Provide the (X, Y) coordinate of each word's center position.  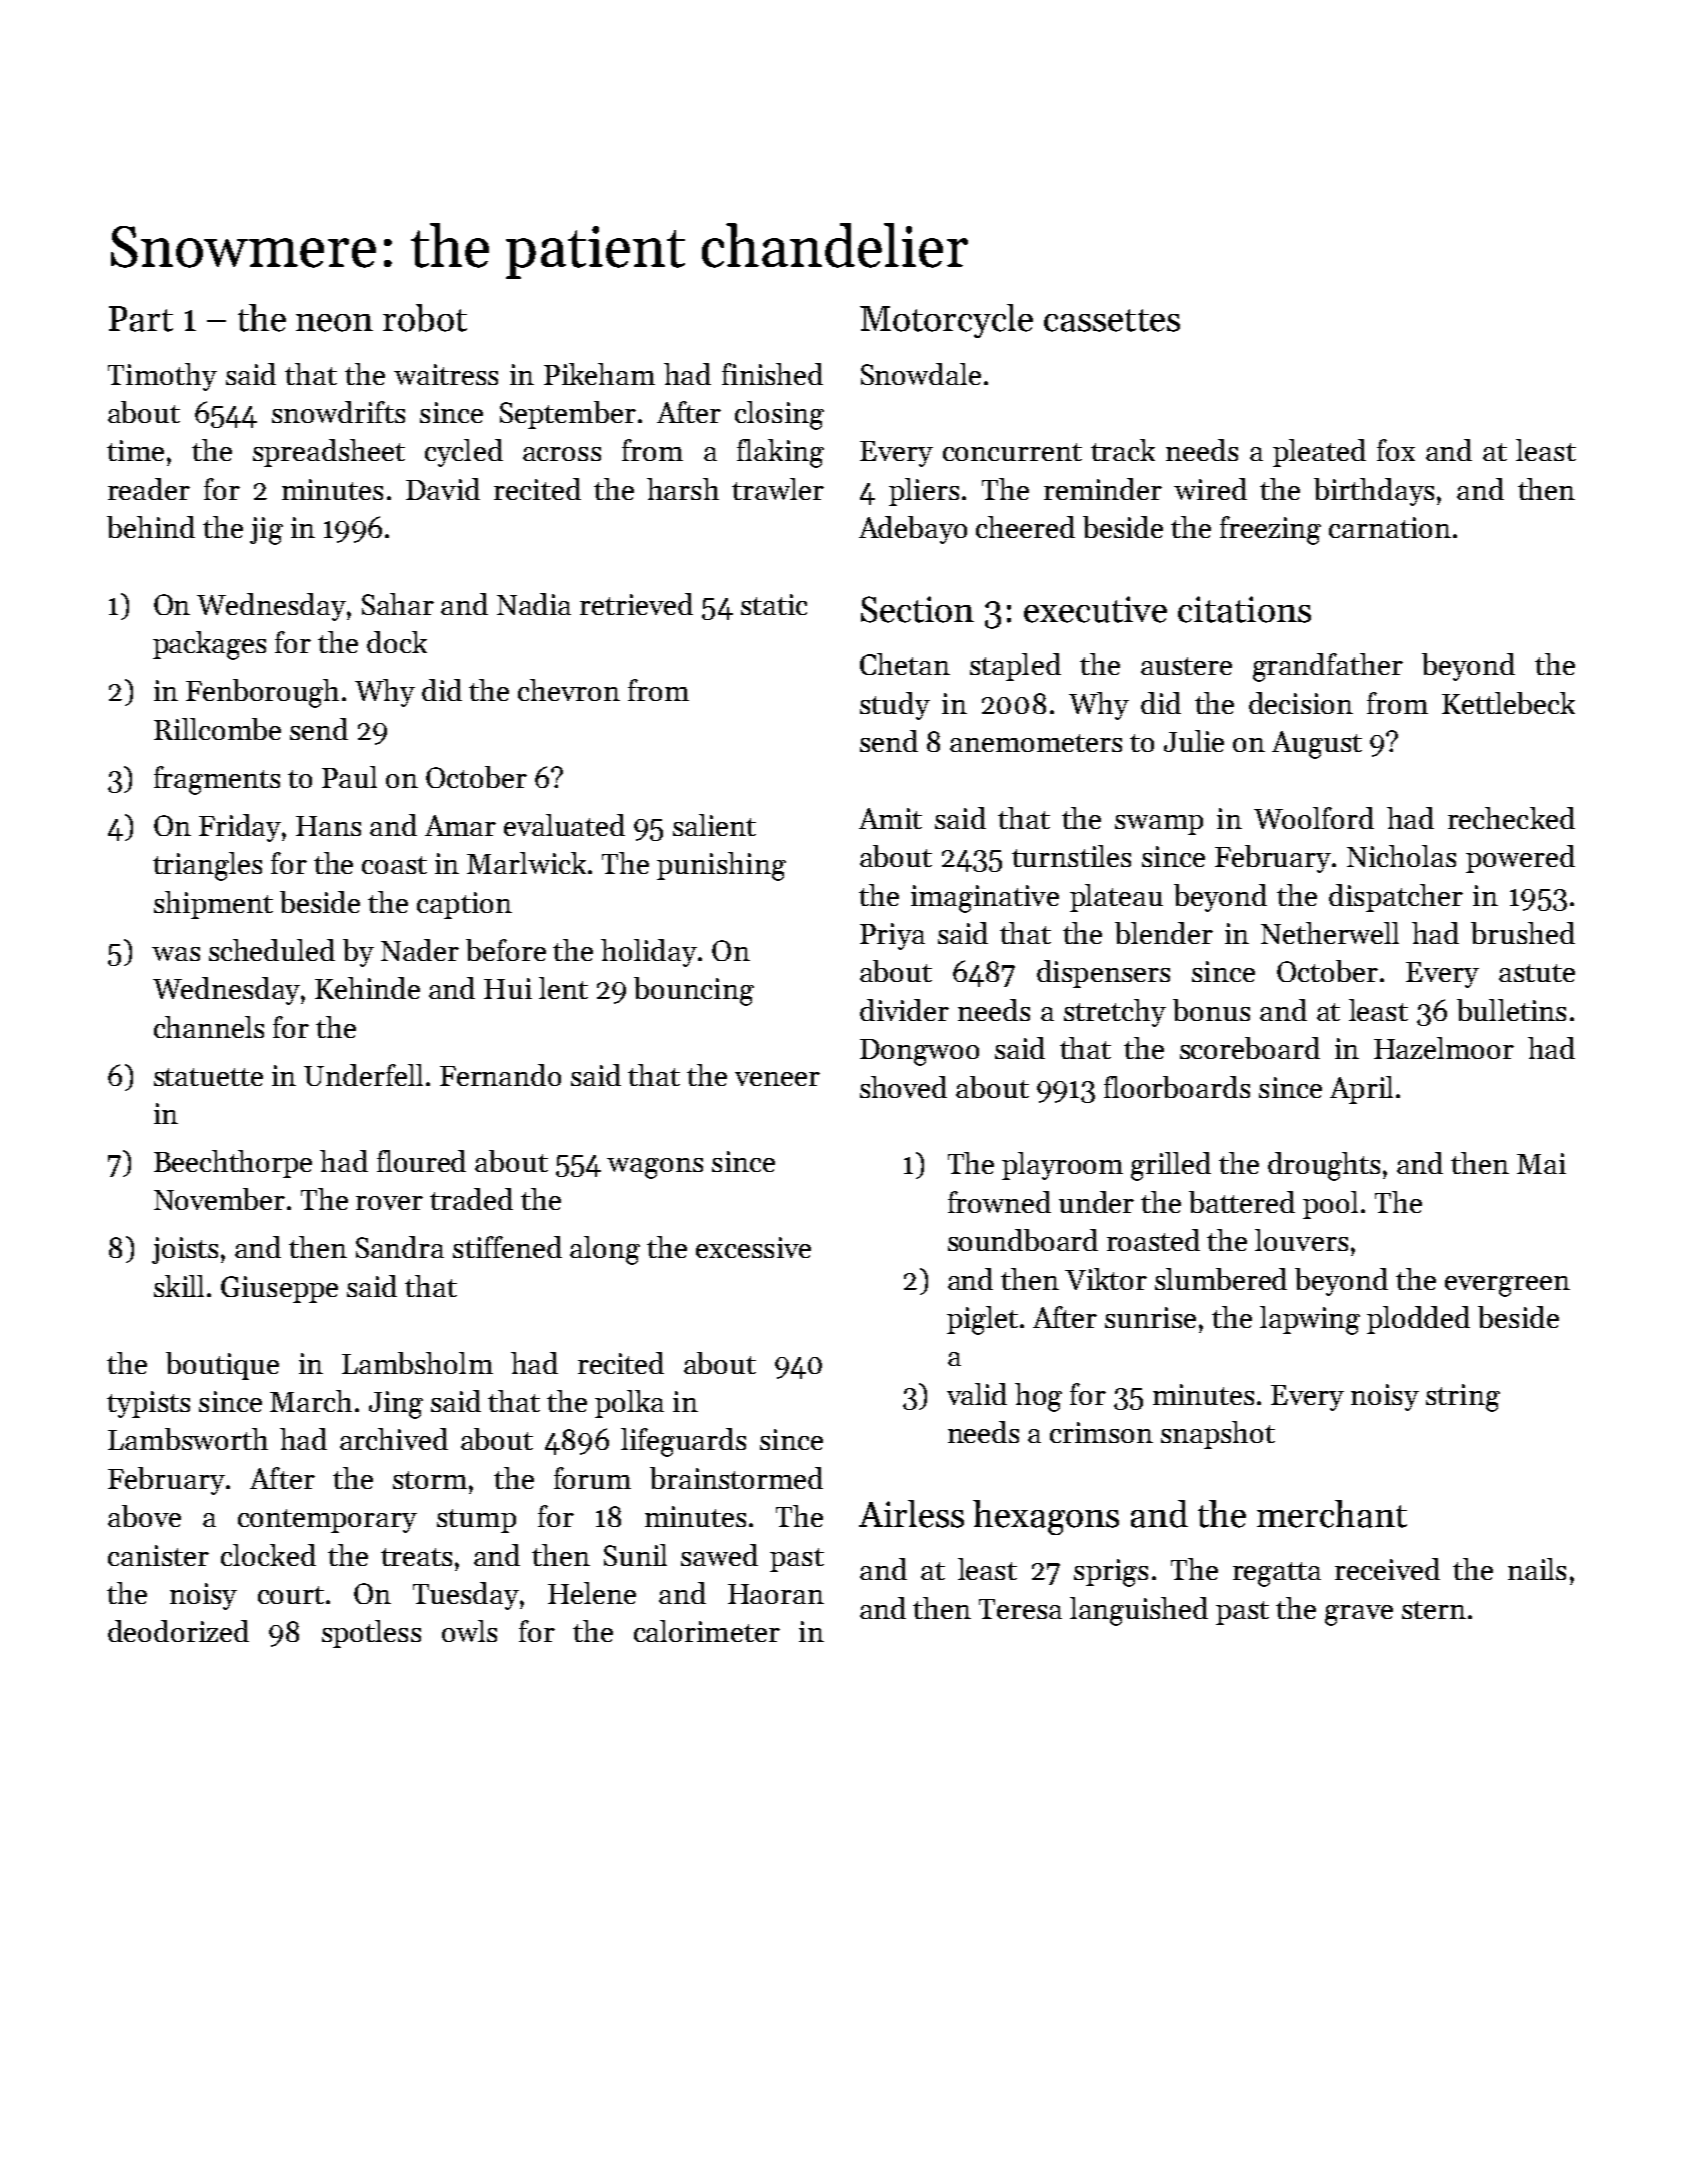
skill (179, 1286)
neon (334, 323)
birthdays (1374, 492)
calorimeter (707, 1631)
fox (1396, 450)
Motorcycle (946, 321)
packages (209, 645)
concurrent (1012, 452)
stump (476, 1521)
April (1361, 1090)
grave (1359, 1615)
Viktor (1106, 1279)
